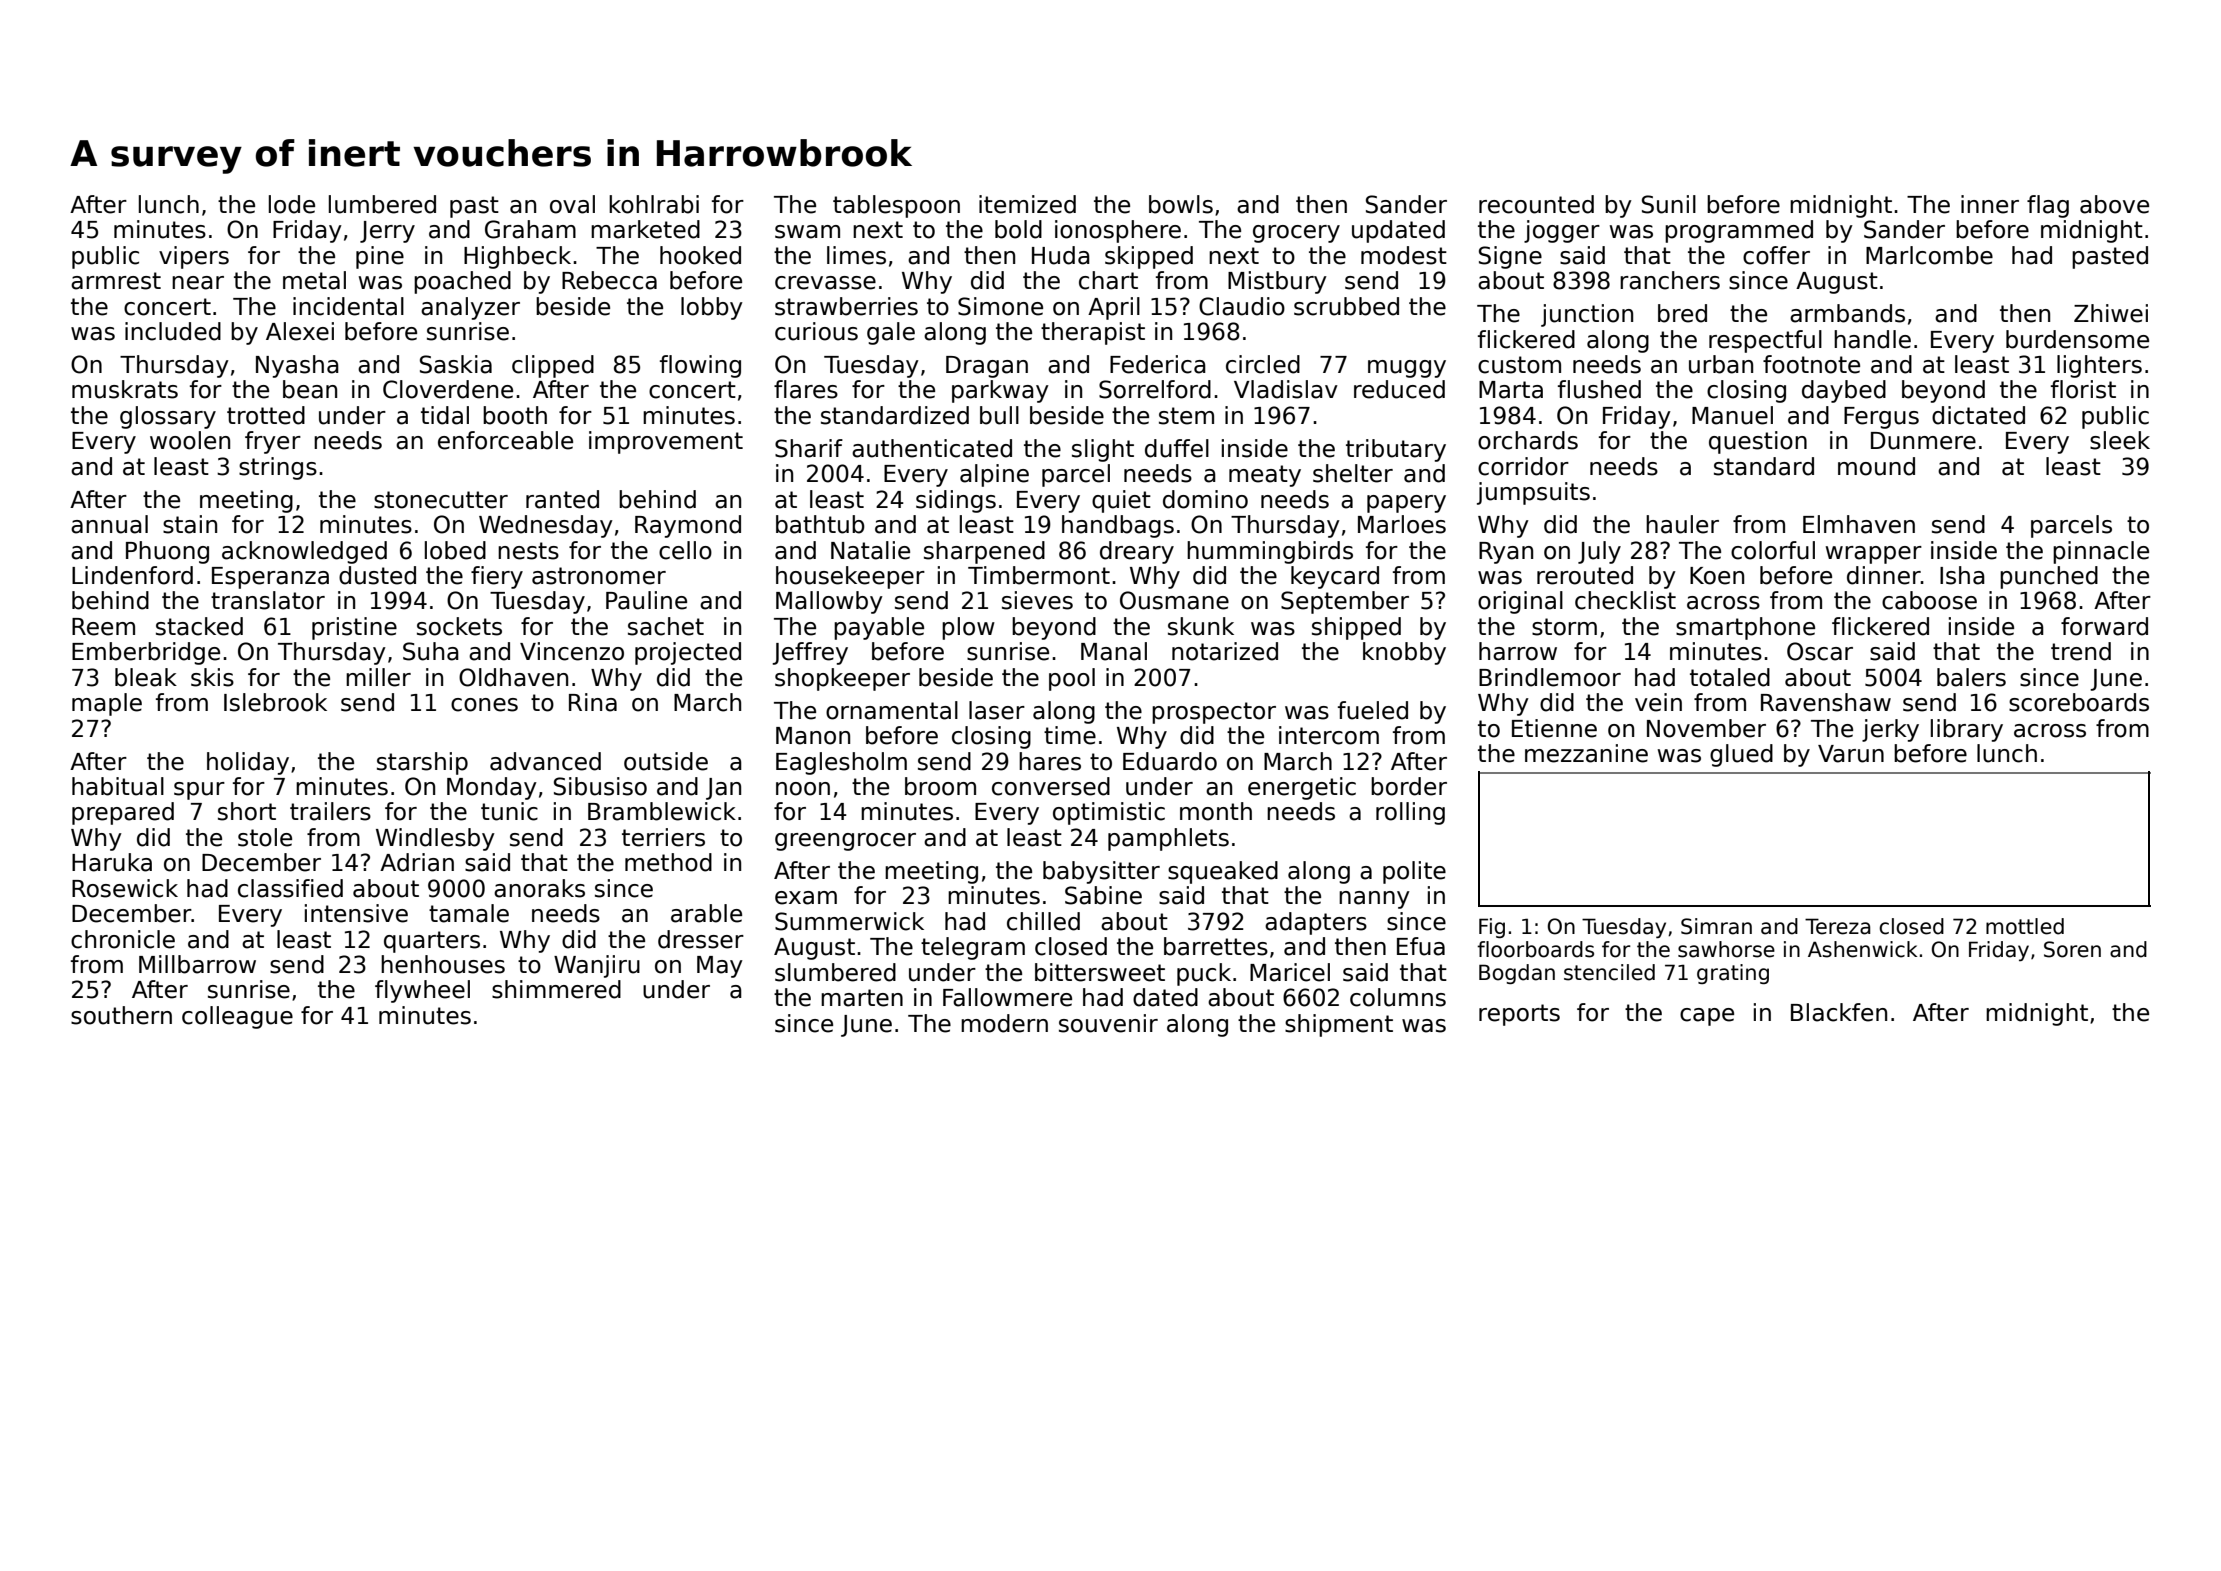 This document has height=1571, width=2221. Describe the element at coordinates (1404, 255) in the document. I see `modest` at that location.
